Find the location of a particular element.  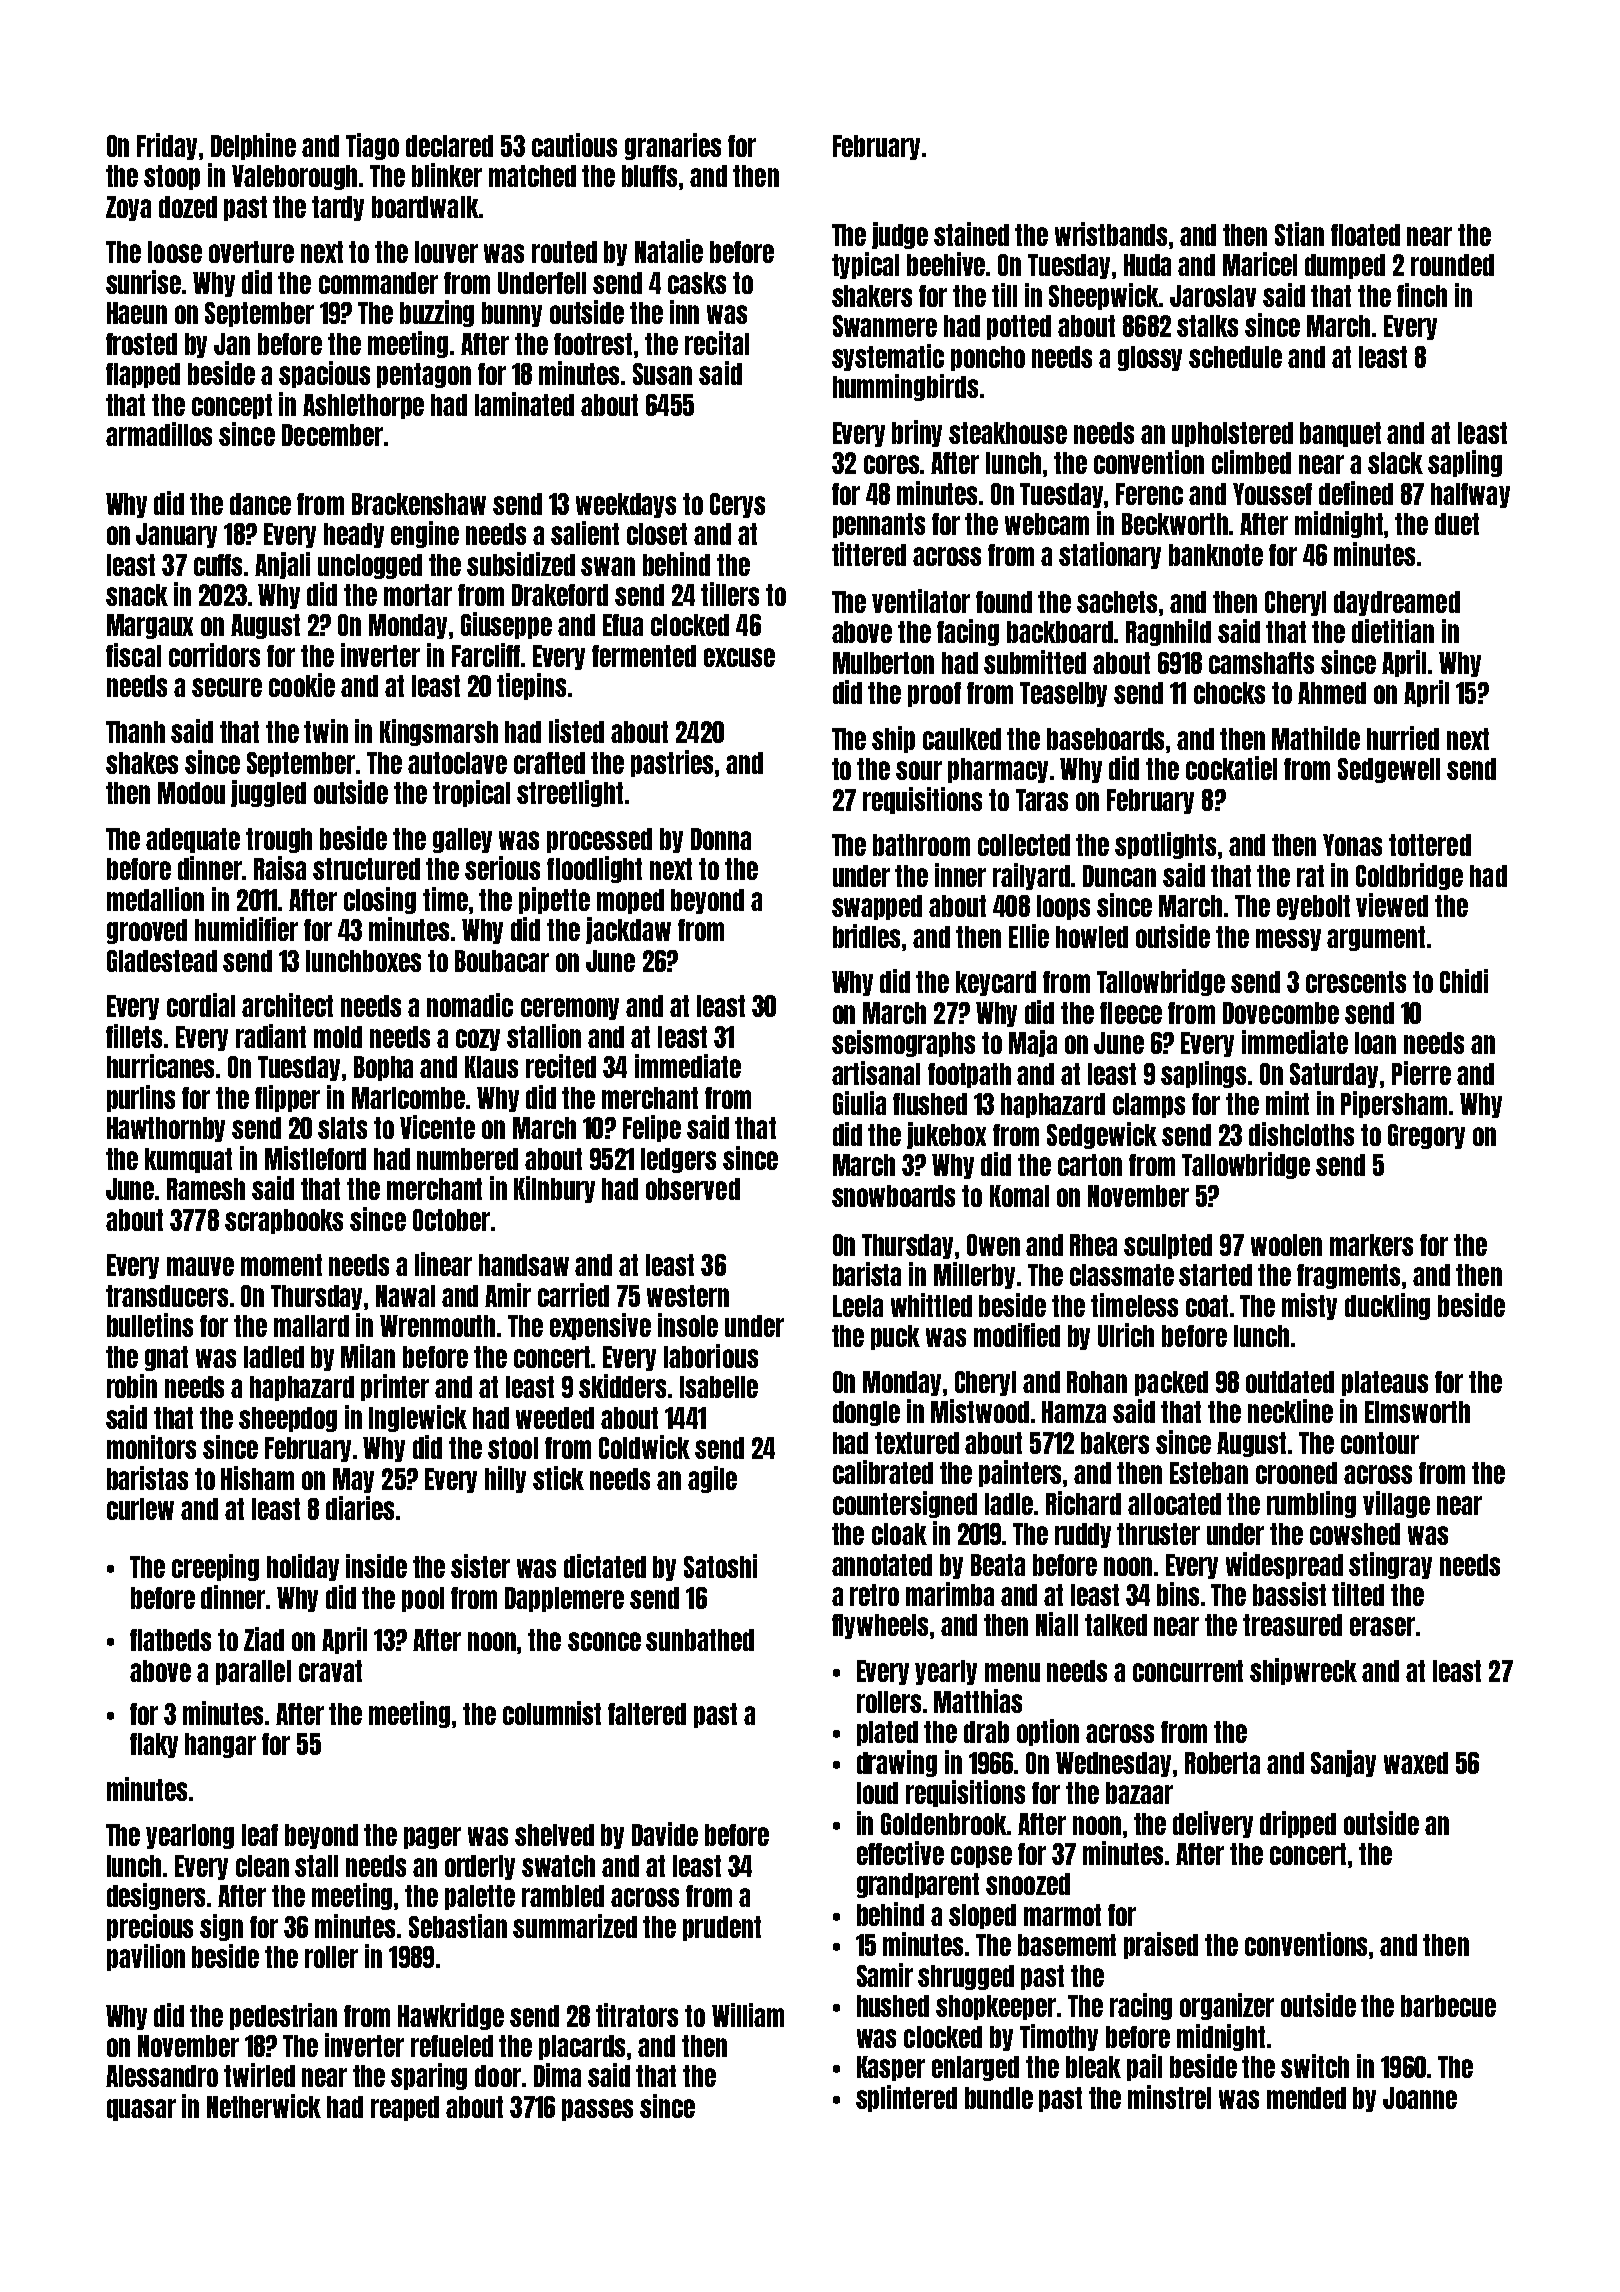

Giuseppe is located at coordinates (506, 625).
